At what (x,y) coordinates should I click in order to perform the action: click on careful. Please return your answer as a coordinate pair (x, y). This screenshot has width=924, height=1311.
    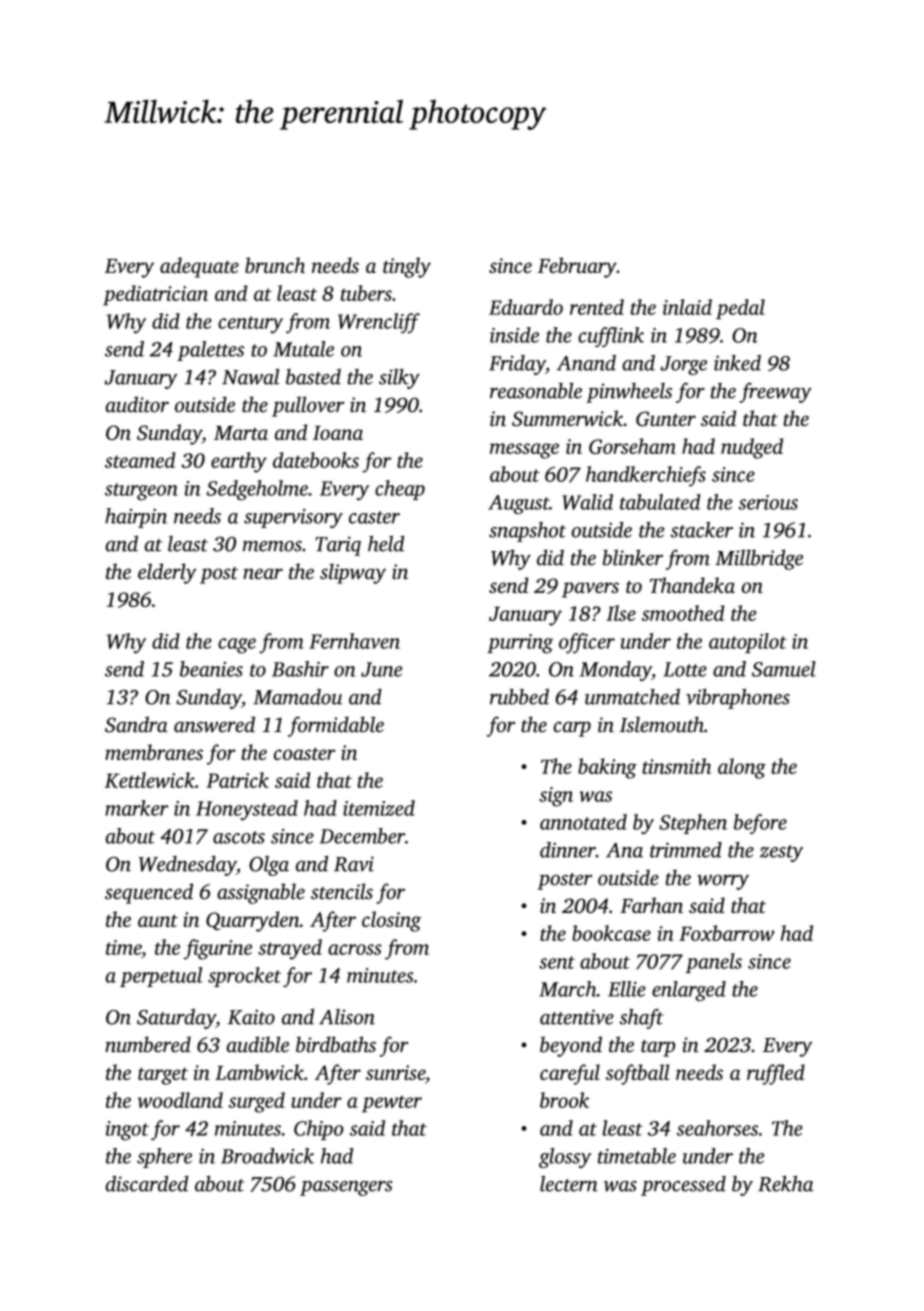
    Looking at the image, I should click on (570, 1074).
